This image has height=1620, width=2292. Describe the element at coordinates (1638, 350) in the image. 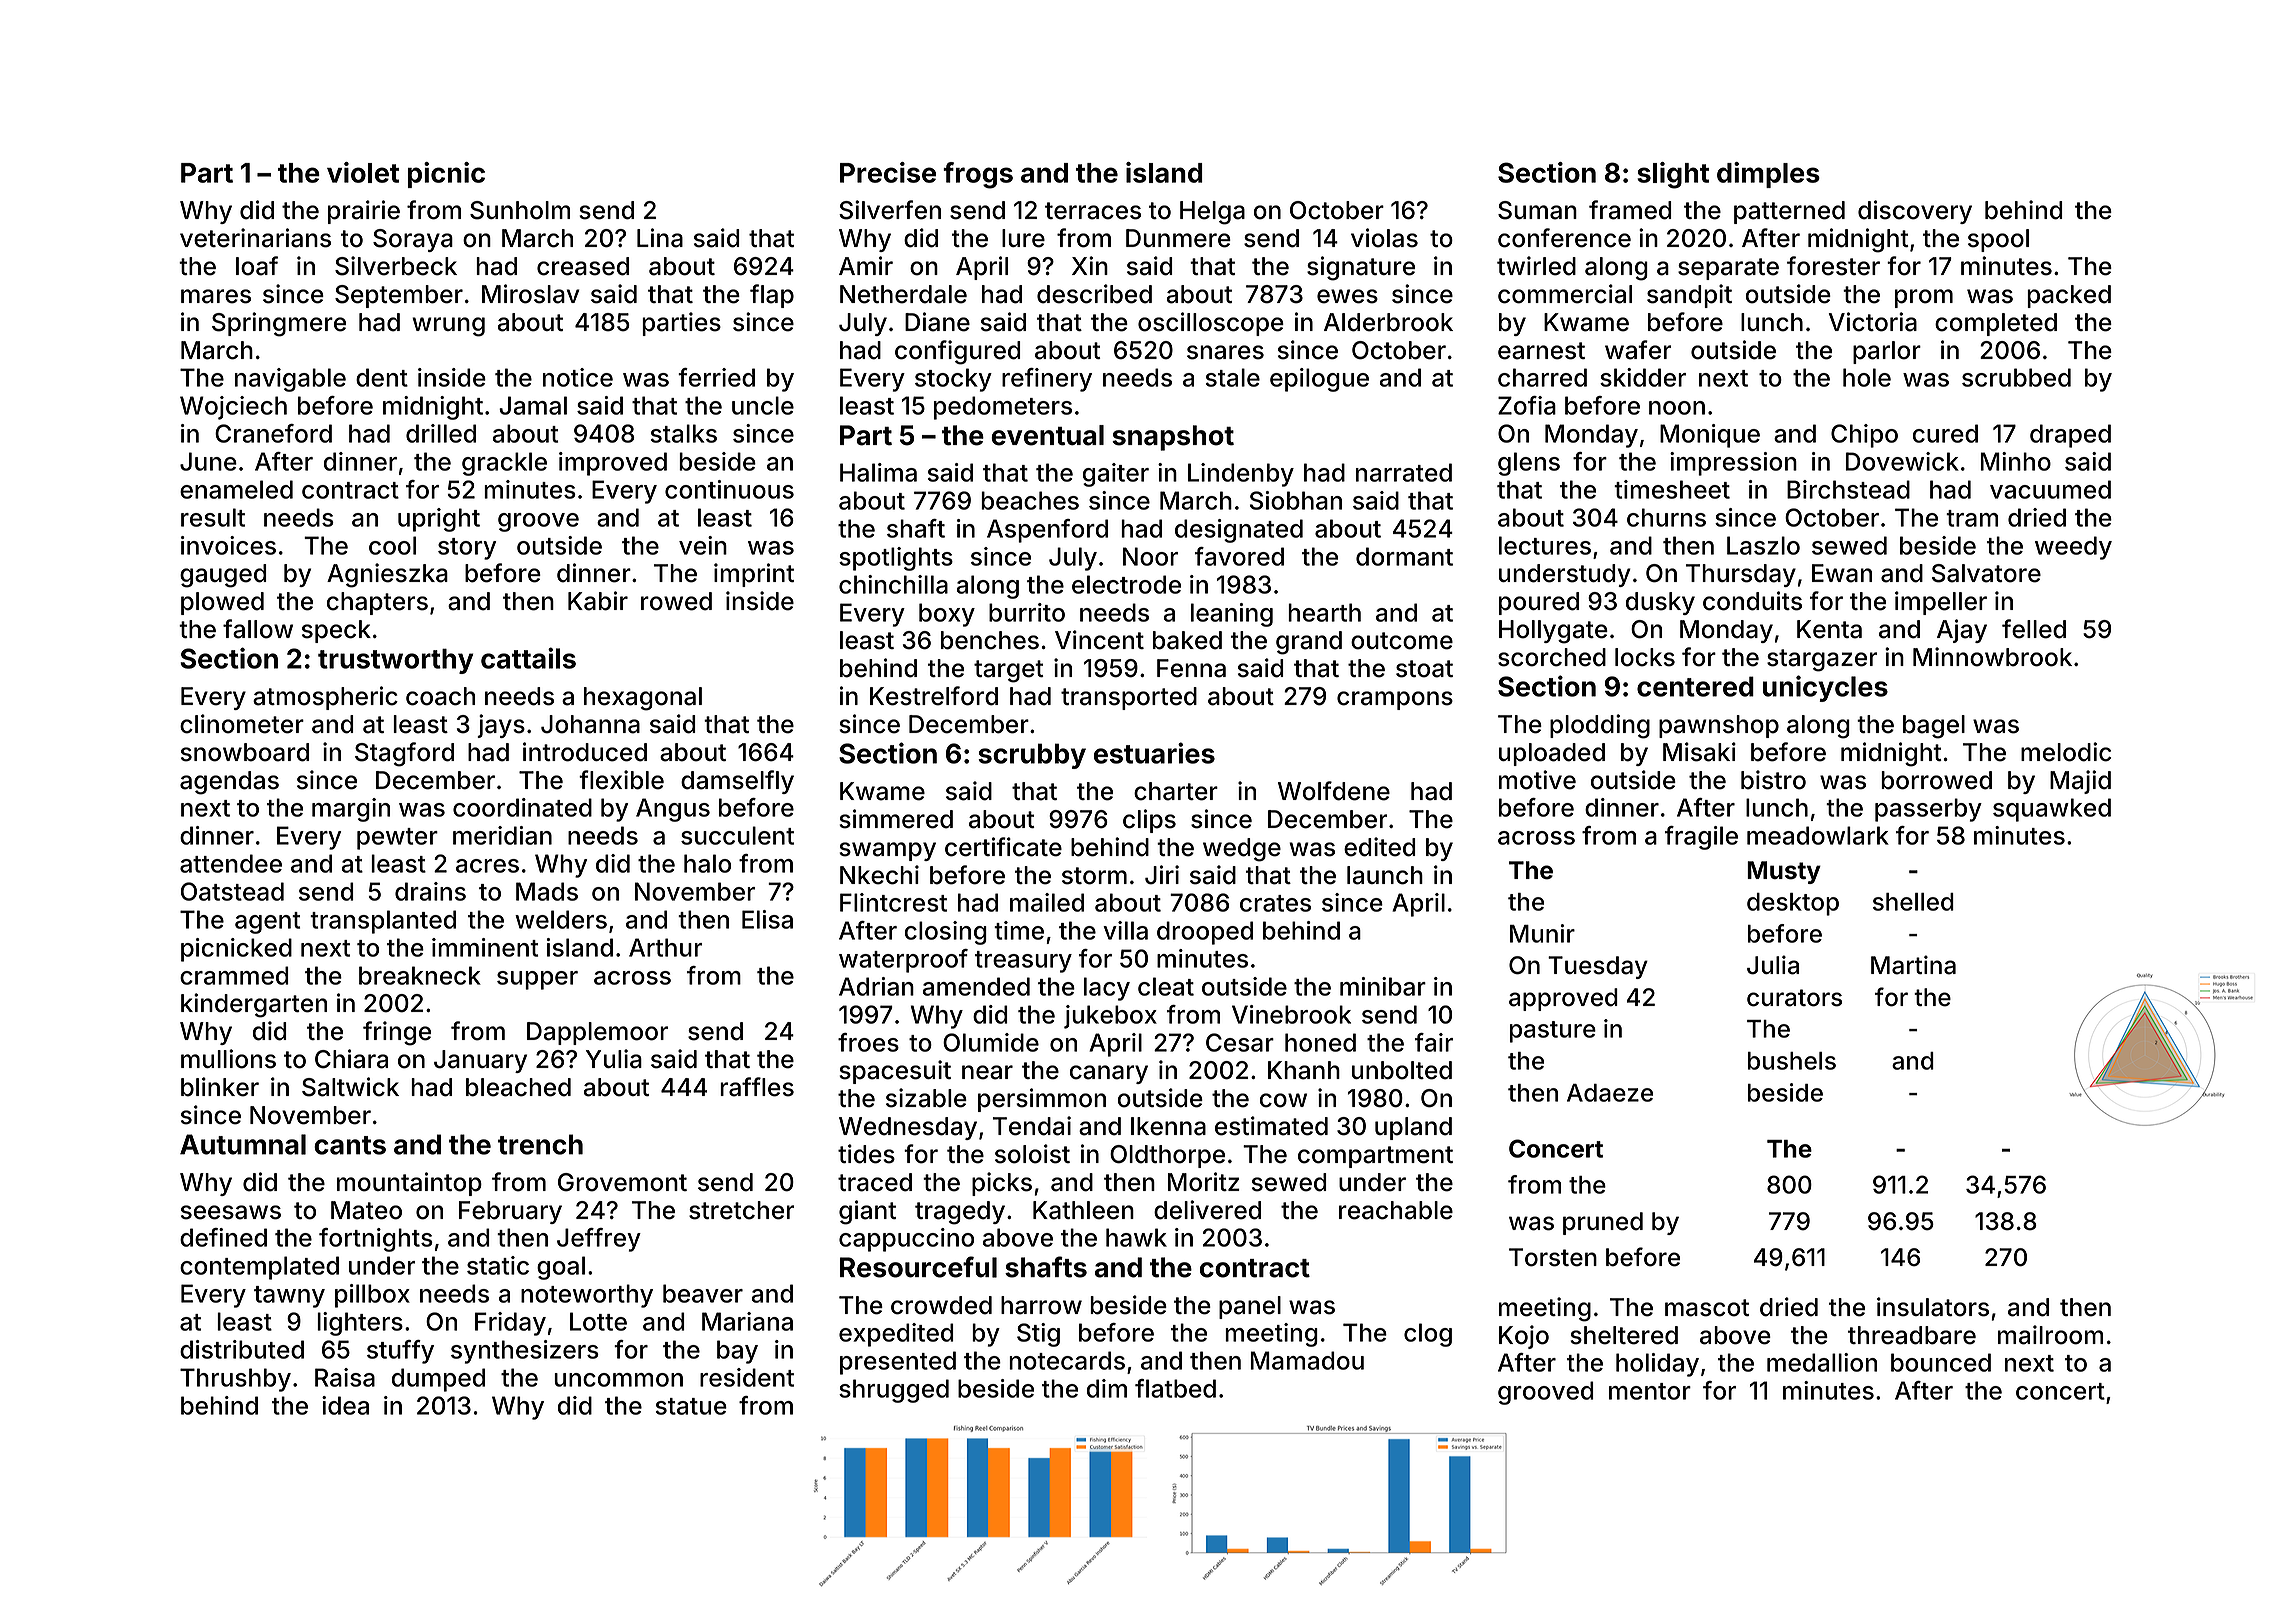

I see `wafer` at that location.
